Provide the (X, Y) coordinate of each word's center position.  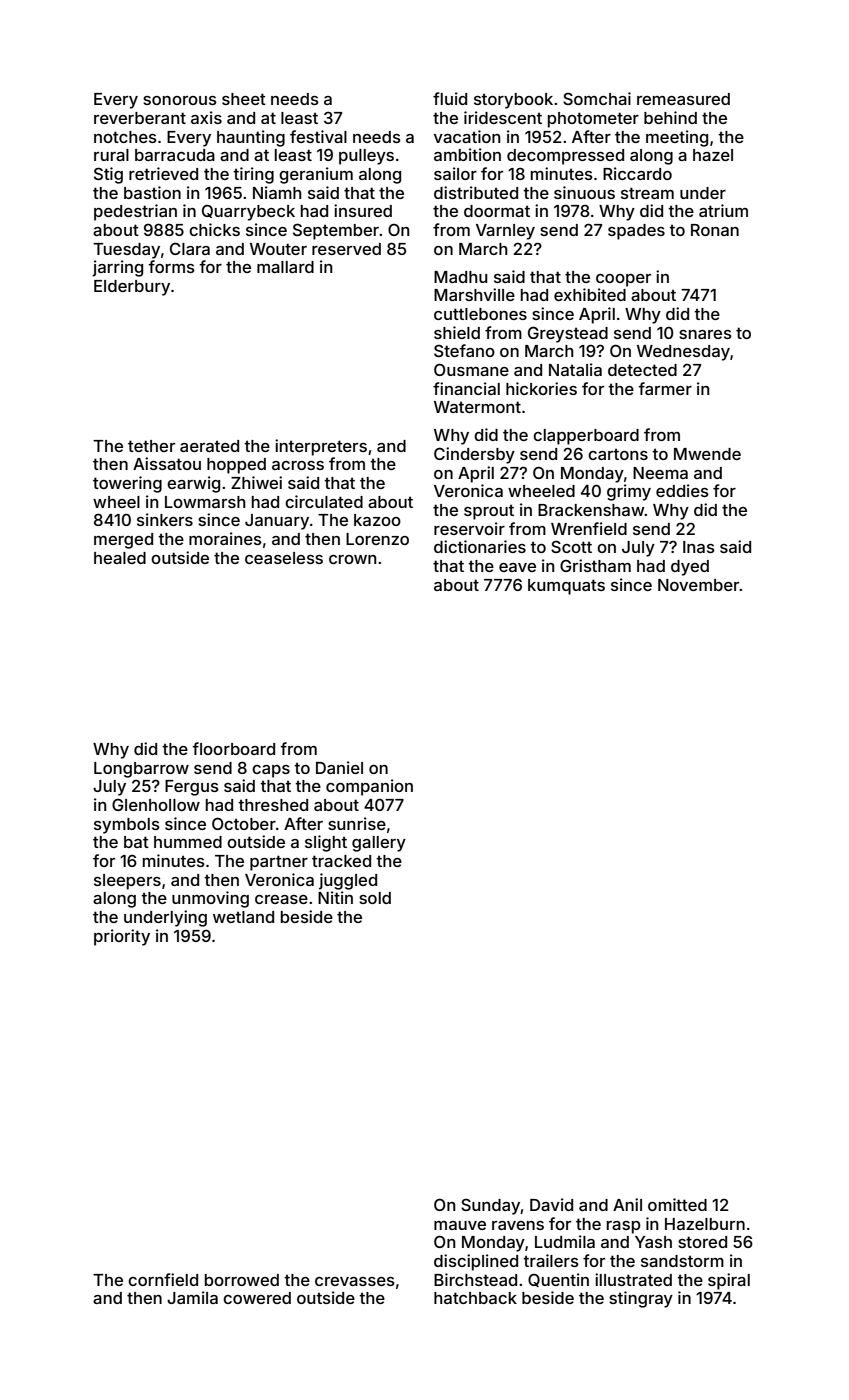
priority (122, 937)
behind (670, 117)
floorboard (233, 748)
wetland (243, 917)
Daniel (339, 767)
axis (206, 117)
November (699, 585)
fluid (450, 98)
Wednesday (683, 353)
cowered (257, 1298)
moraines (225, 538)
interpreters (321, 447)
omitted (677, 1204)
